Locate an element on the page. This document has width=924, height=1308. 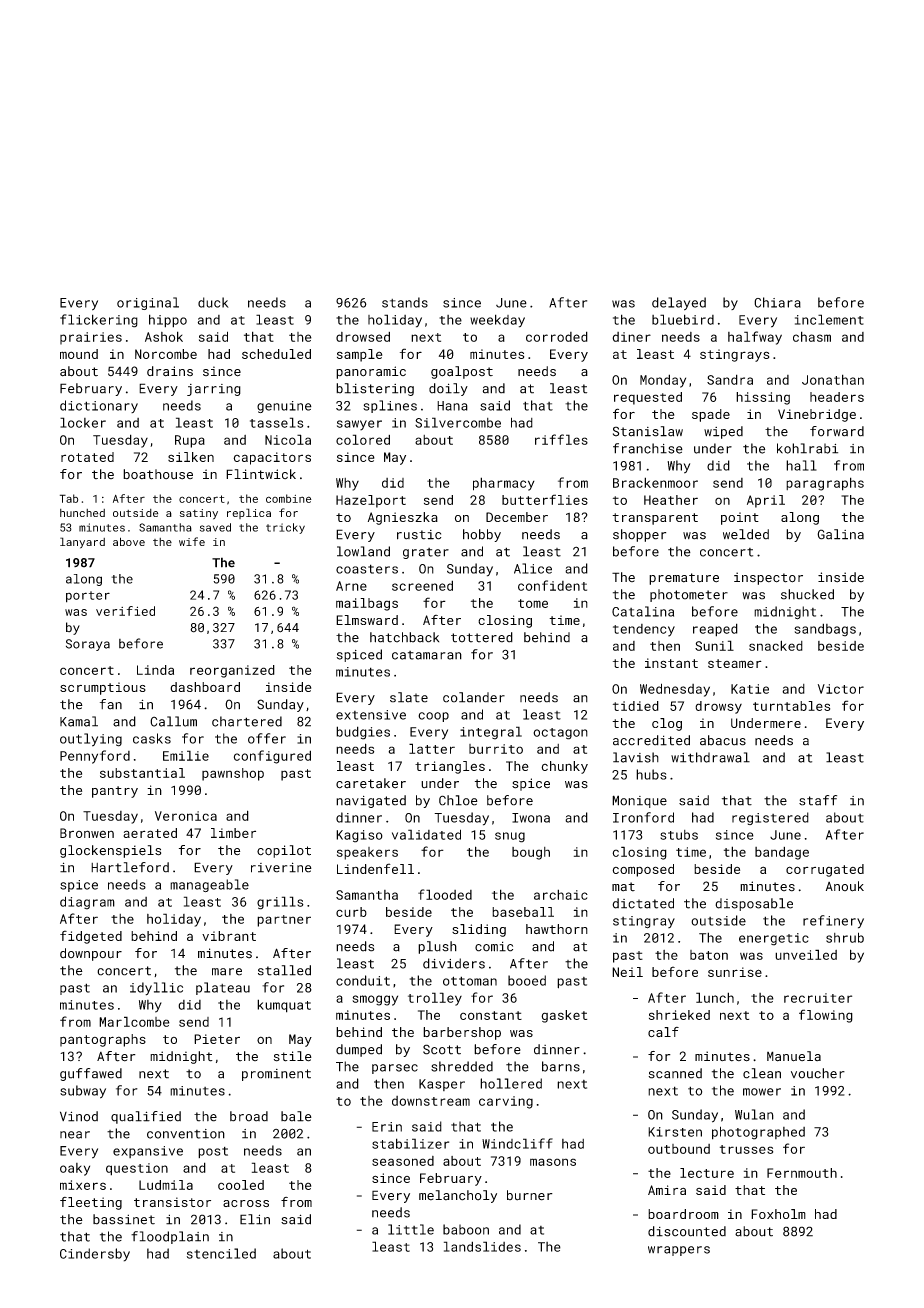
floodplain is located at coordinates (170, 1237).
